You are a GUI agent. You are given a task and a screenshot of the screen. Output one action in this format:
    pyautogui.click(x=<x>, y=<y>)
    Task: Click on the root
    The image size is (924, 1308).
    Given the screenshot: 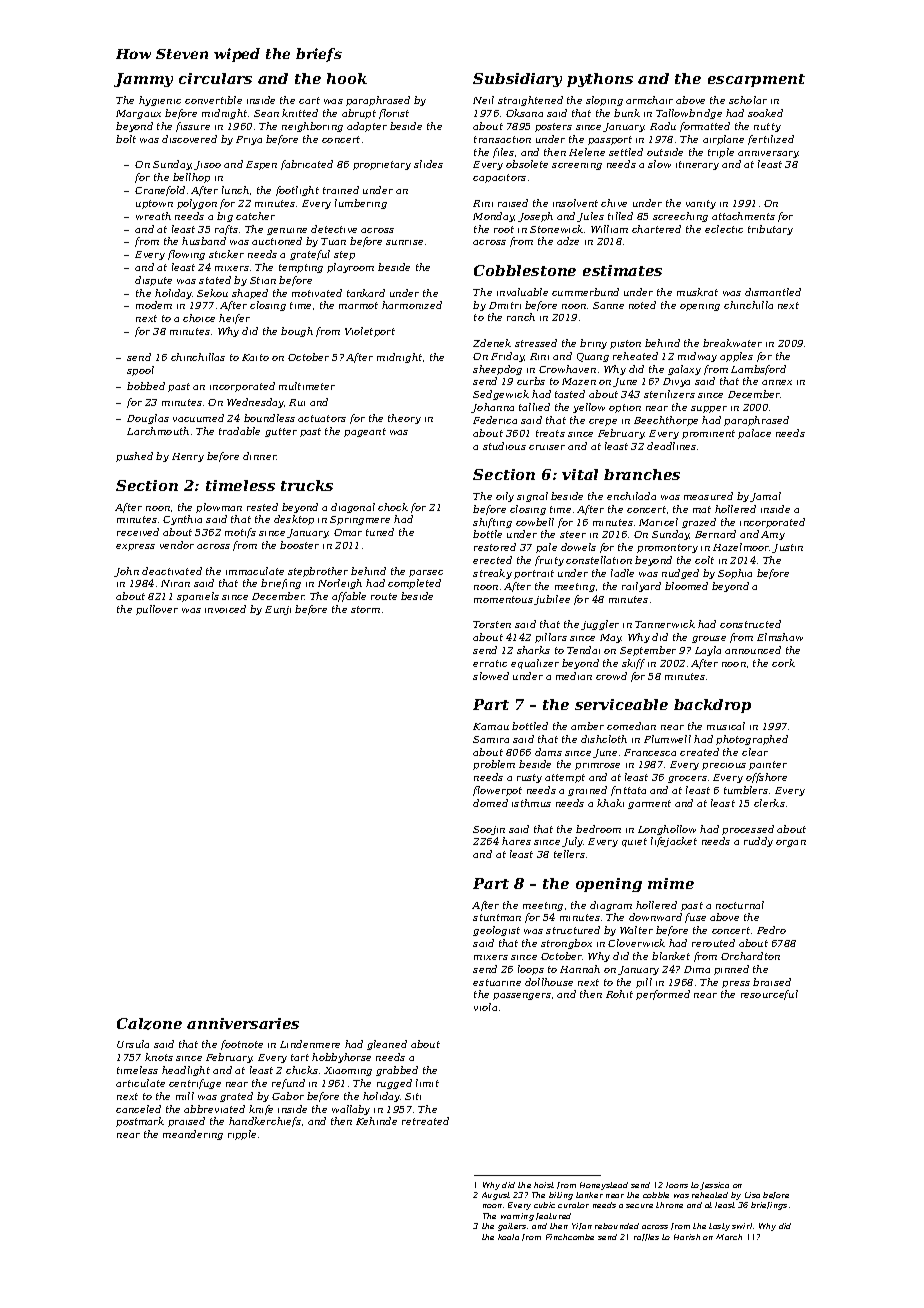 What is the action you would take?
    pyautogui.click(x=504, y=229)
